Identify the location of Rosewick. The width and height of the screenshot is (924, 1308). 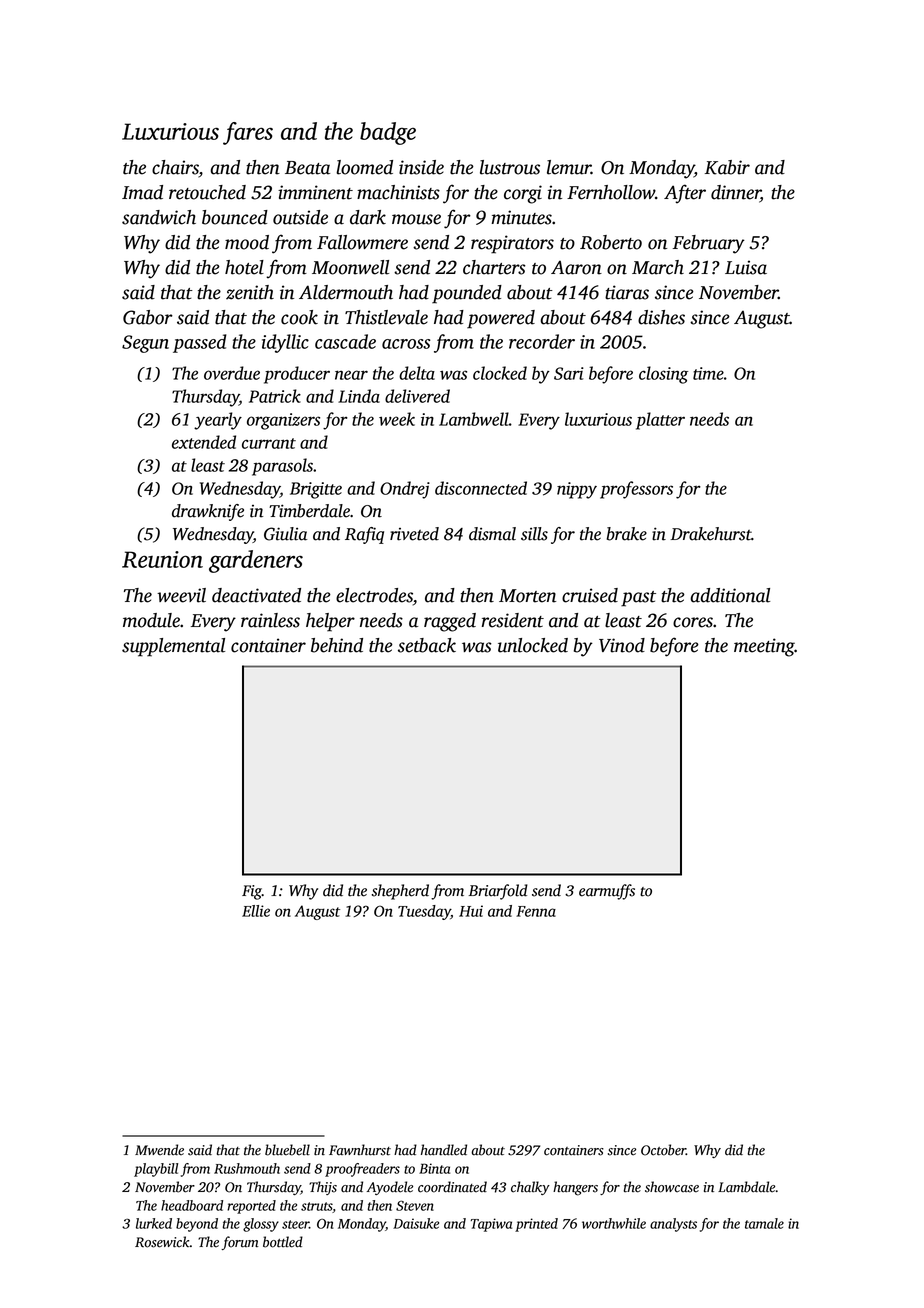
(162, 1242).
